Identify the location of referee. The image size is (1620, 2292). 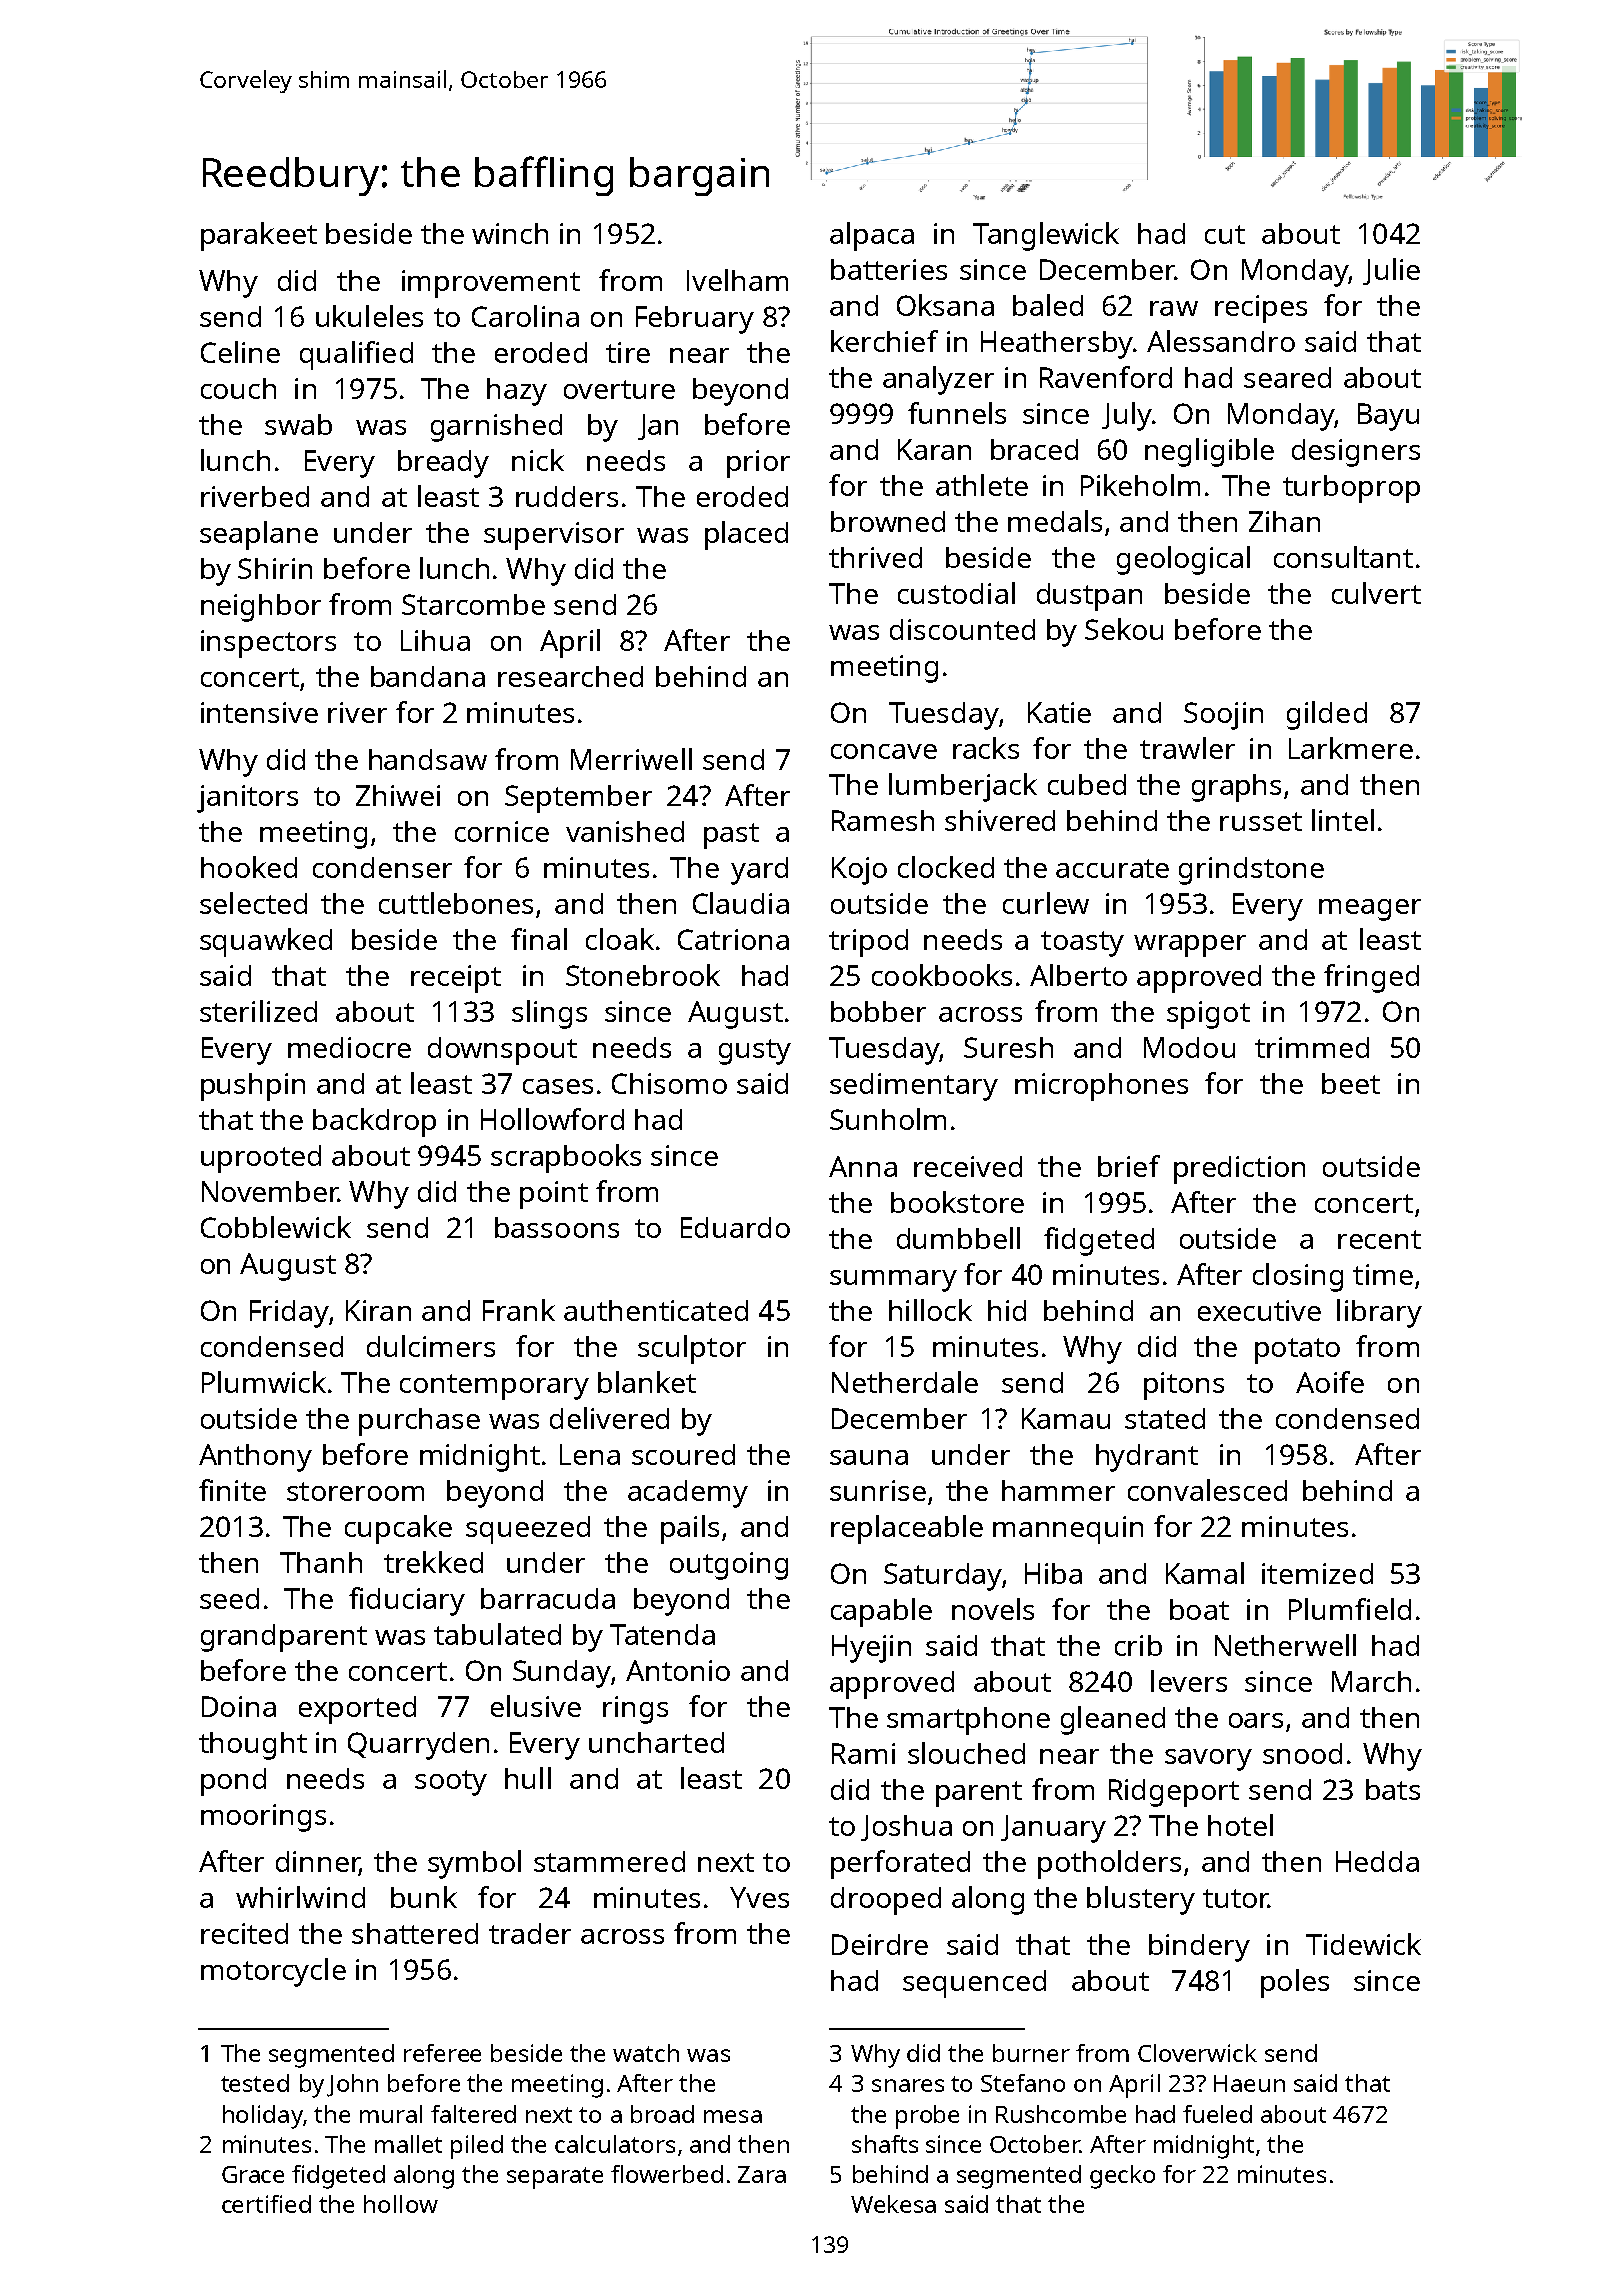
(442, 2053).
